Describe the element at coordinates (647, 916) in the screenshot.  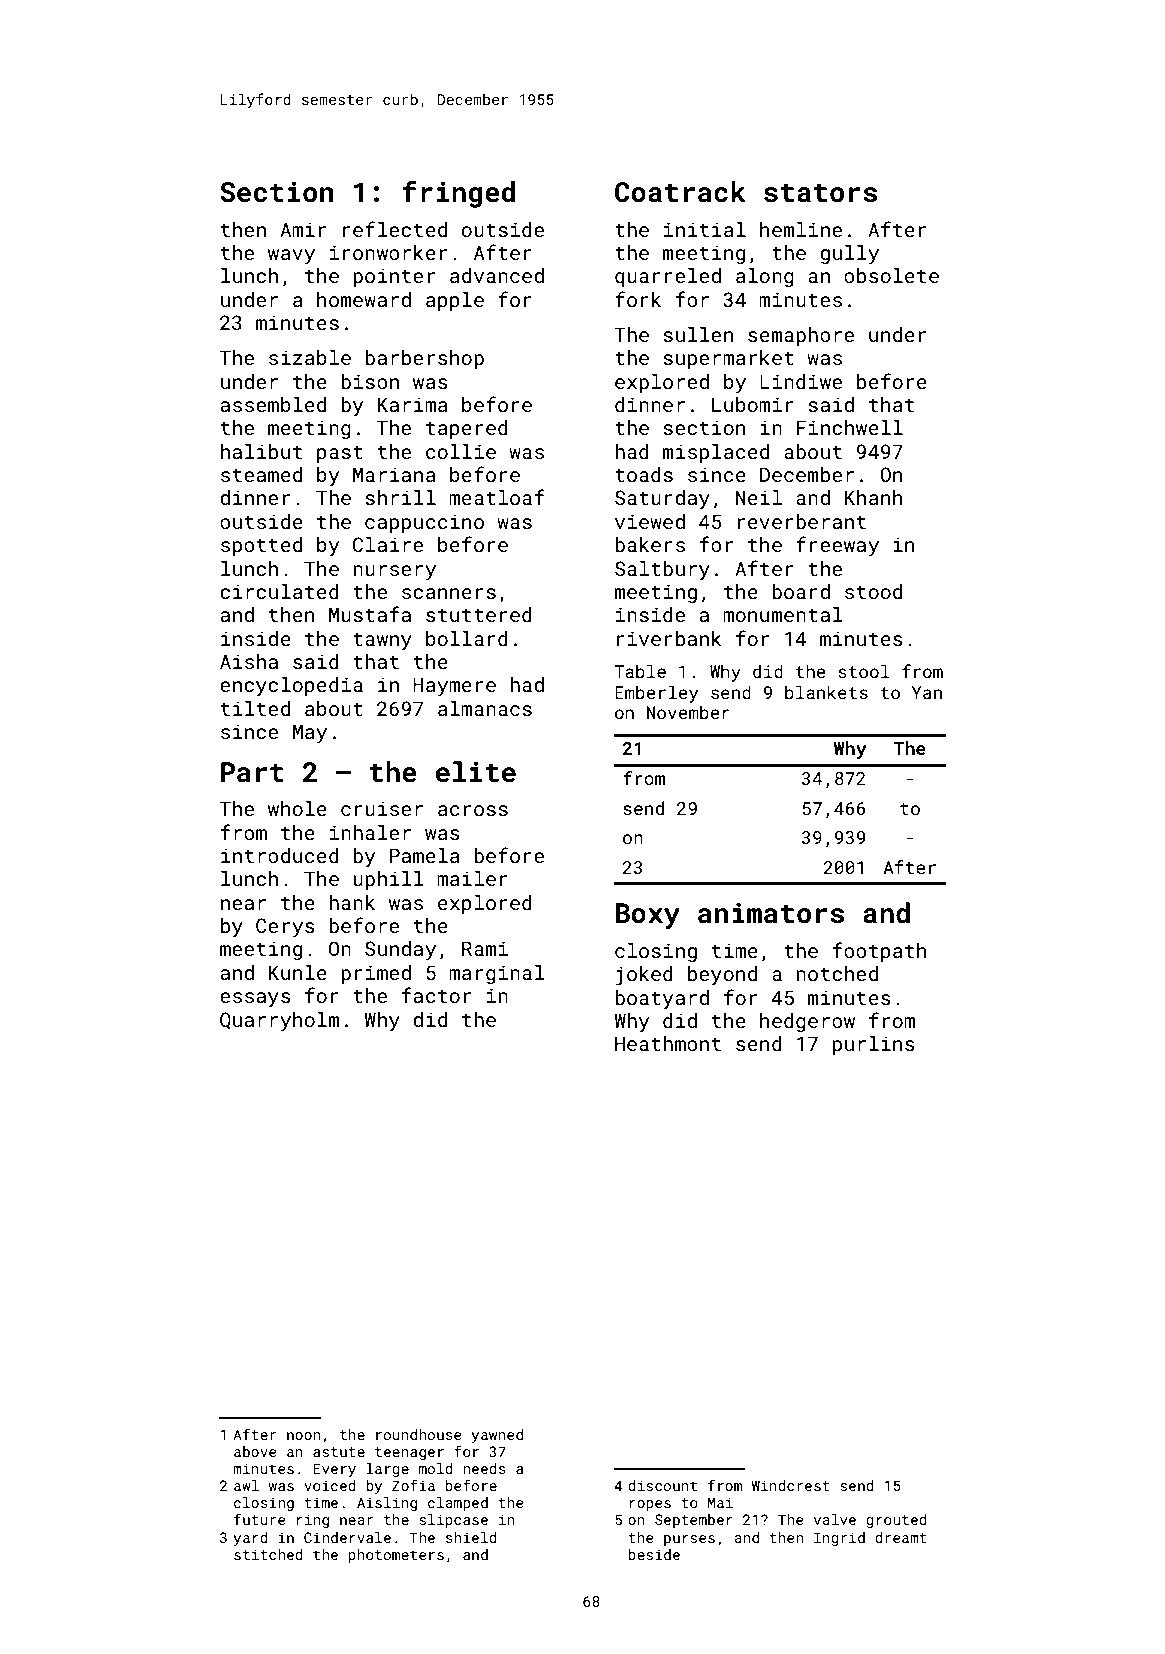
I see `Boxy` at that location.
